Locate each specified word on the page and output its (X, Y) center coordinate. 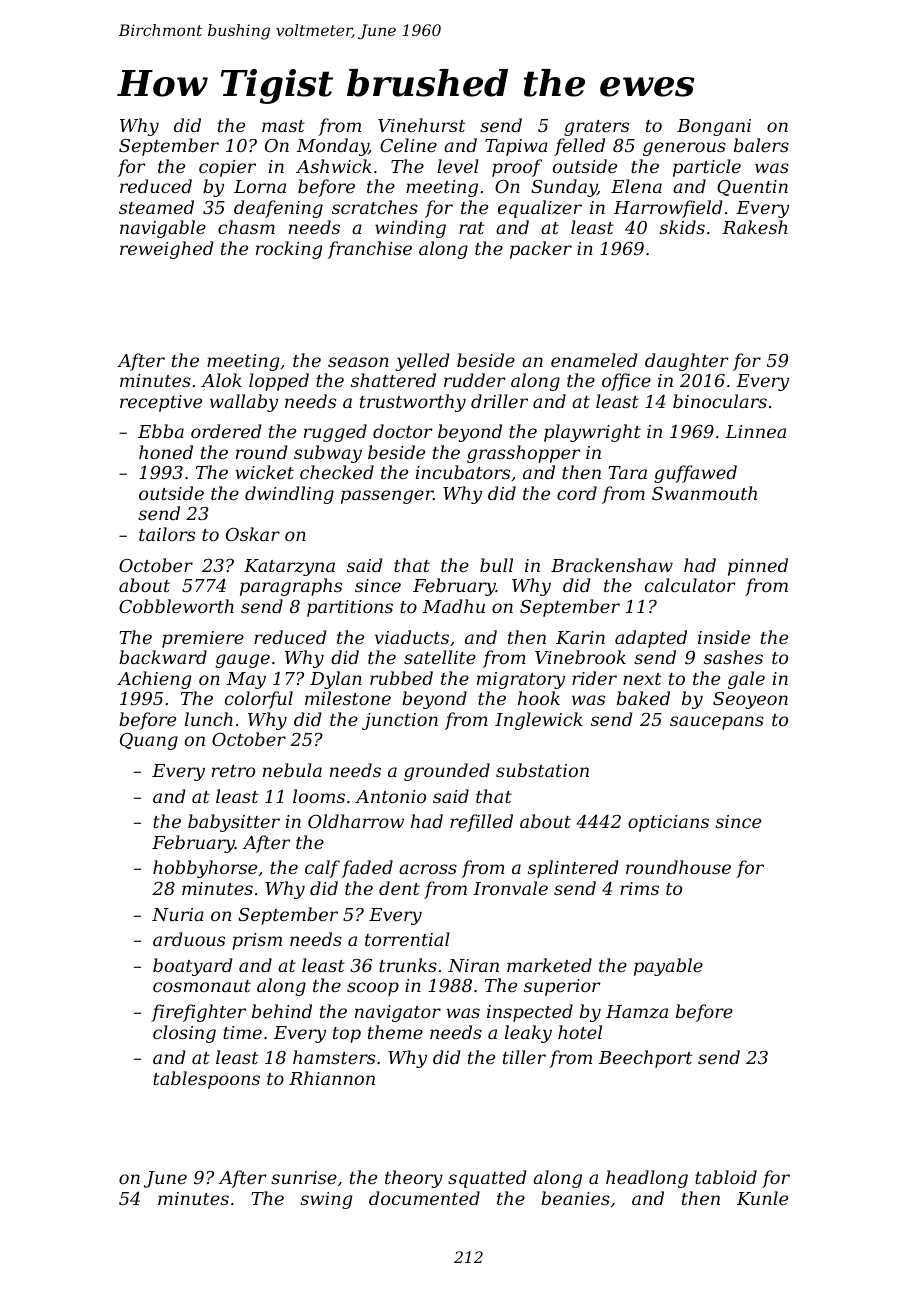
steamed (156, 207)
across (428, 869)
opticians (668, 823)
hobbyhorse (205, 869)
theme (395, 1032)
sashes (733, 657)
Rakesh (754, 227)
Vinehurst (421, 125)
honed (166, 452)
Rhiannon (332, 1078)
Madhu (454, 606)
